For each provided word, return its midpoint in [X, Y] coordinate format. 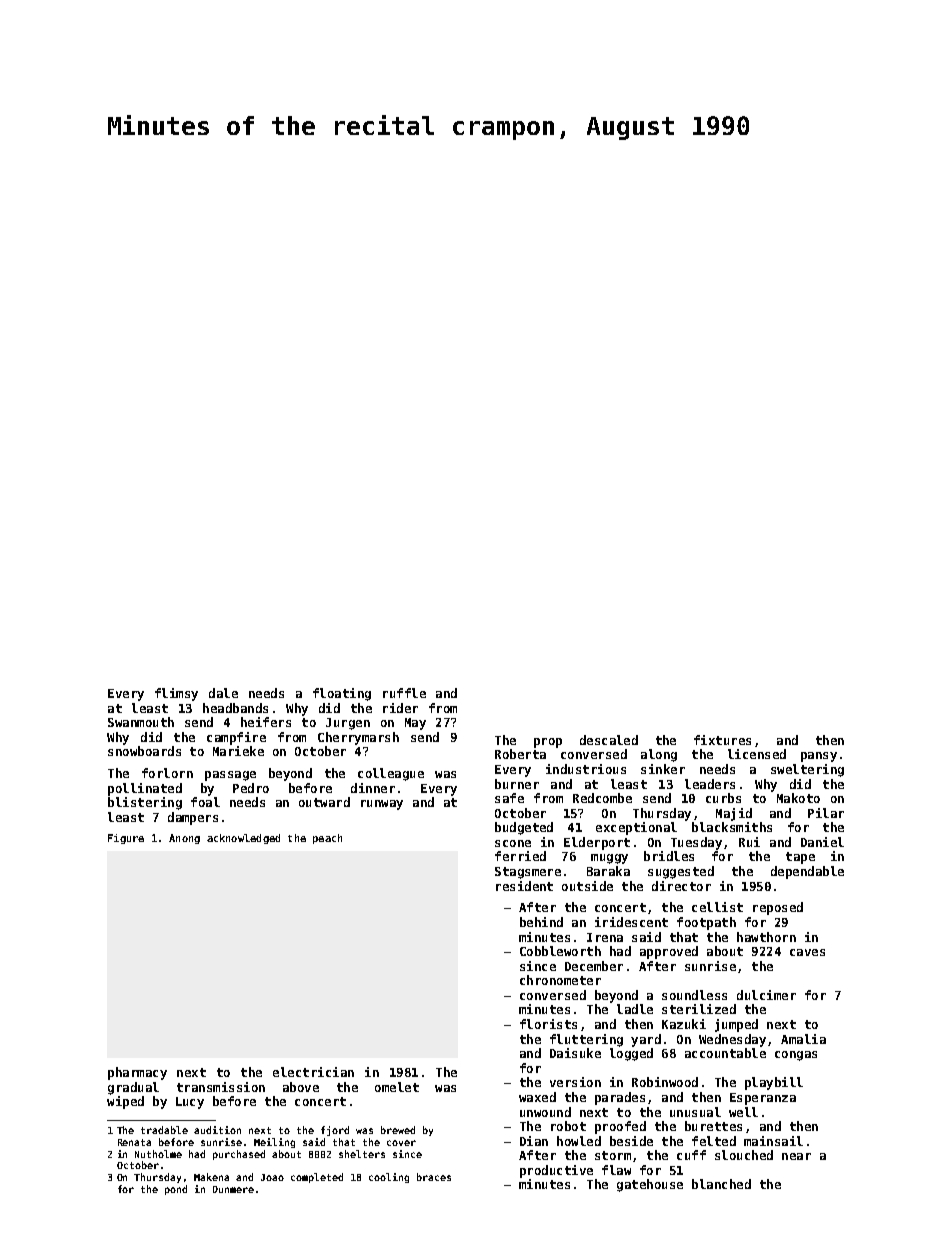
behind [541, 922]
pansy [819, 757]
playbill [774, 1083]
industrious [586, 769]
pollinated [145, 789]
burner [517, 784]
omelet [397, 1087]
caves [807, 952]
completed [317, 1178]
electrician [313, 1072]
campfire [236, 738]
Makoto [798, 798]
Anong [184, 839]
